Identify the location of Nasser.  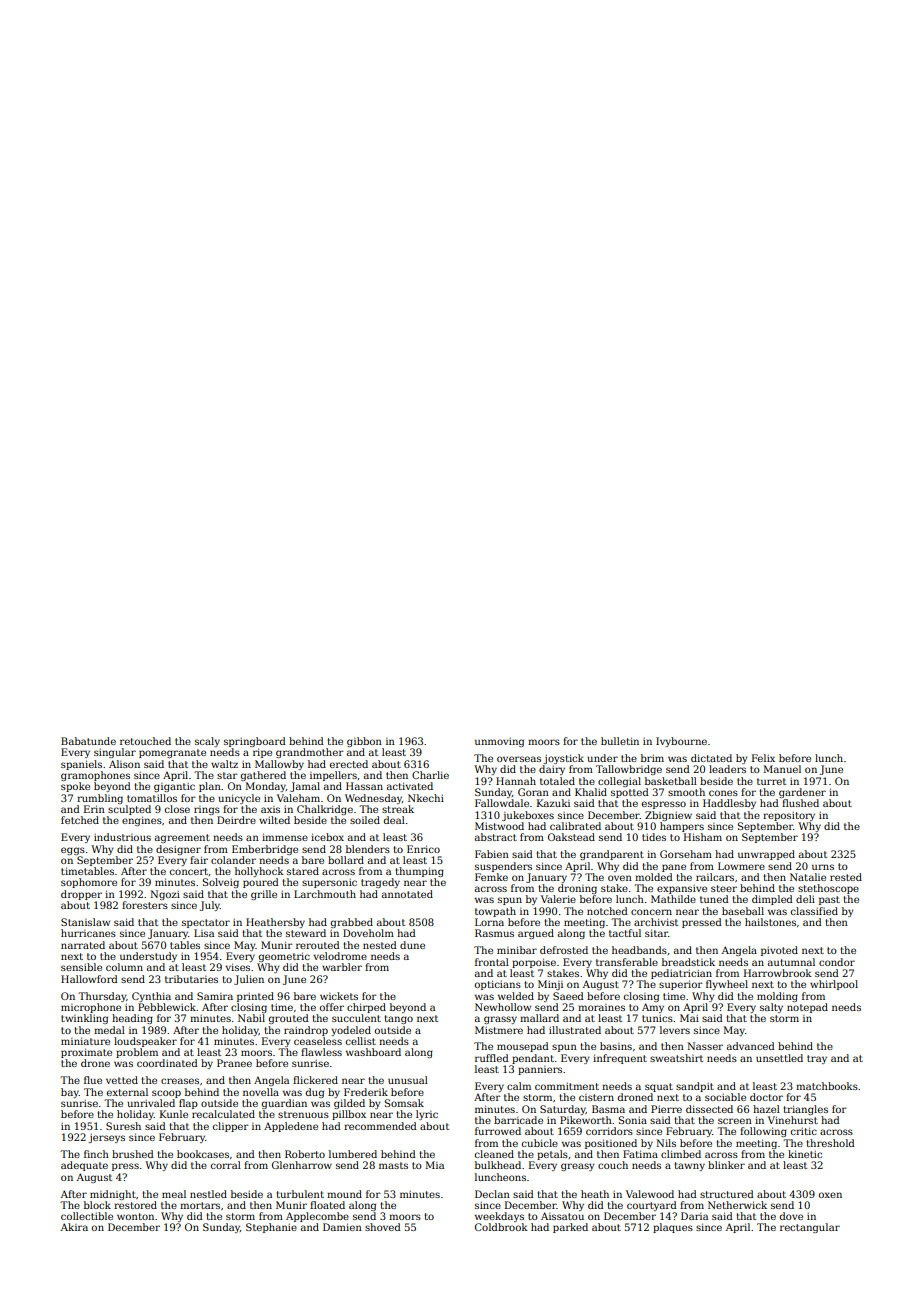
(705, 1046).
